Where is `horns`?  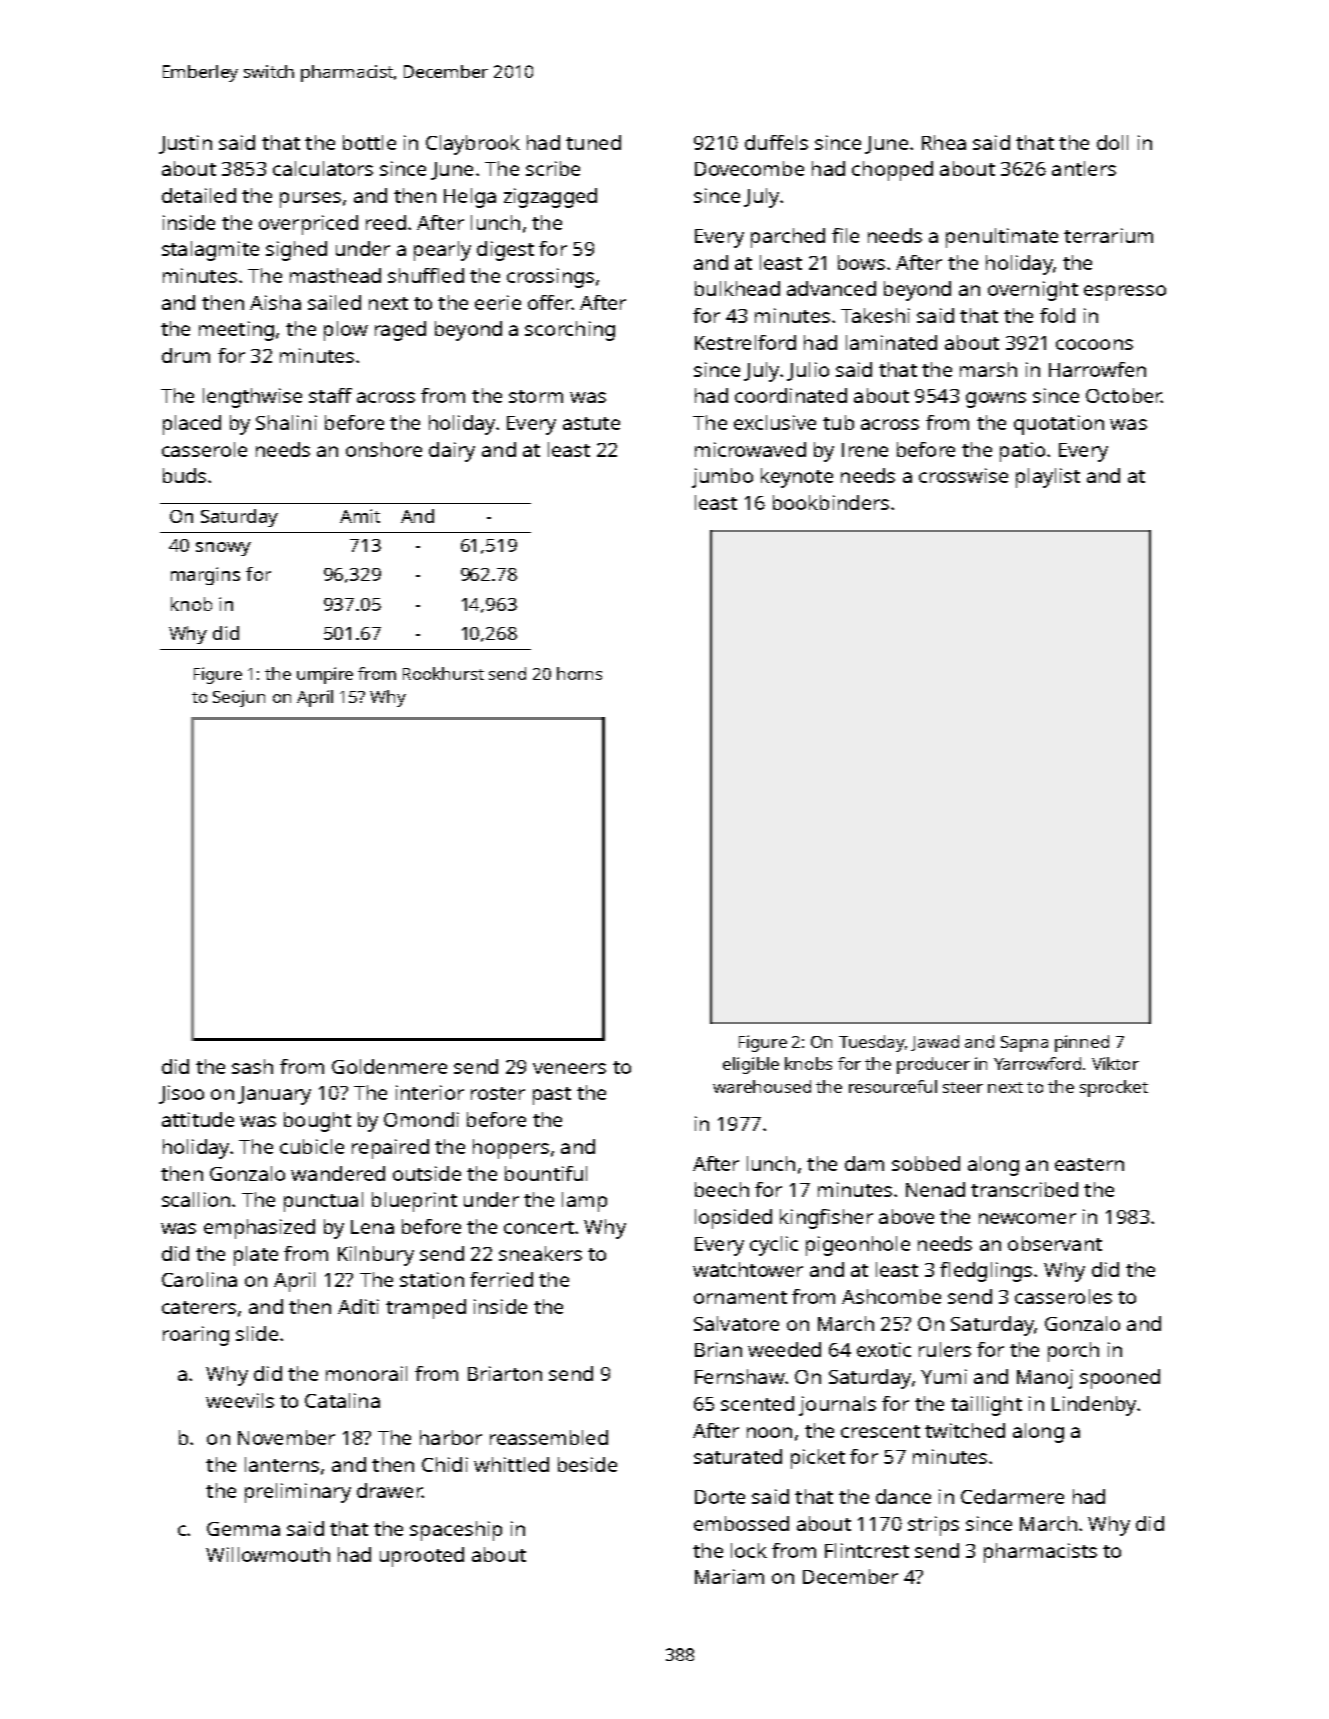
horns is located at coordinates (579, 673).
